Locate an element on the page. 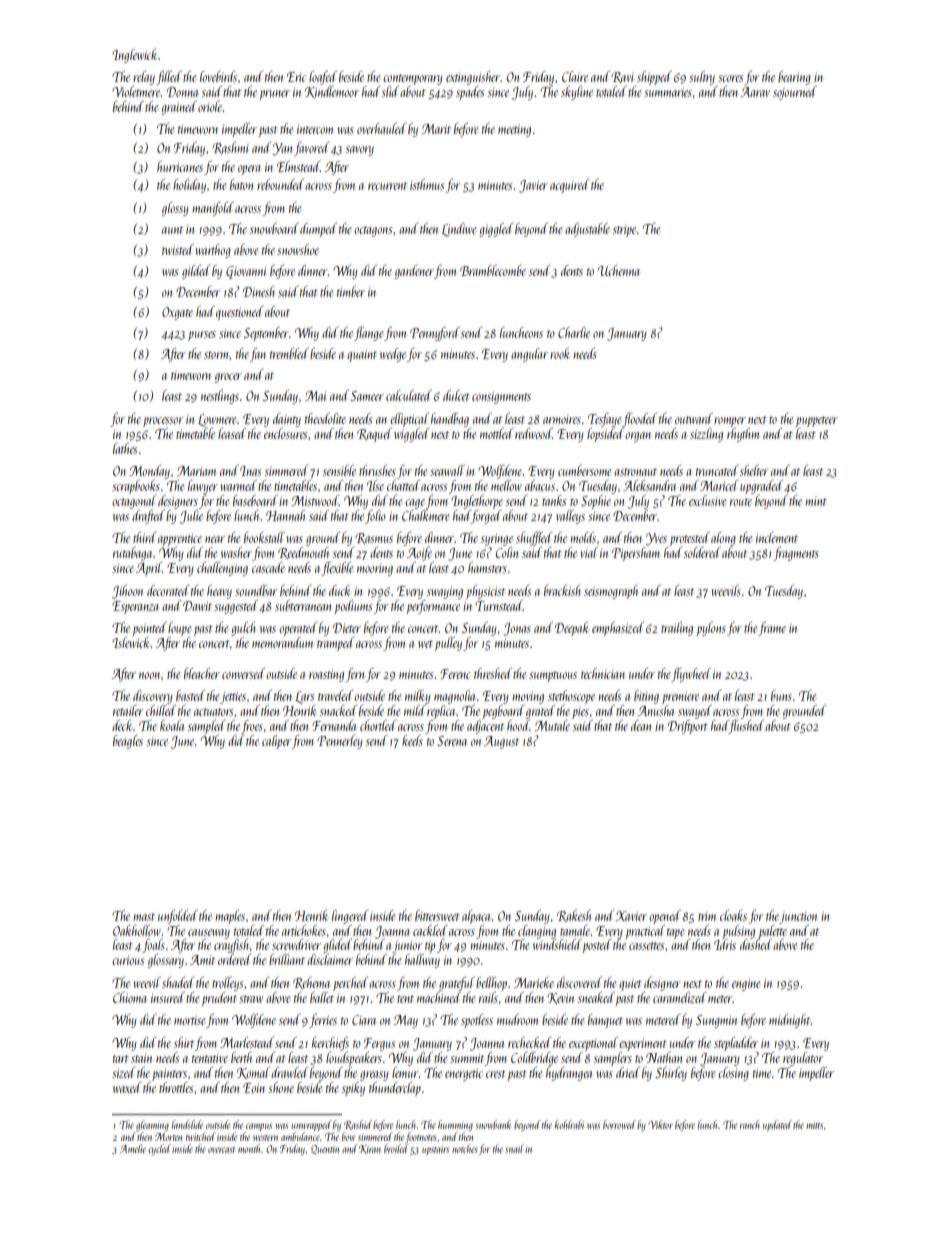 This document has width=952, height=1233. alpaca is located at coordinates (477, 917).
